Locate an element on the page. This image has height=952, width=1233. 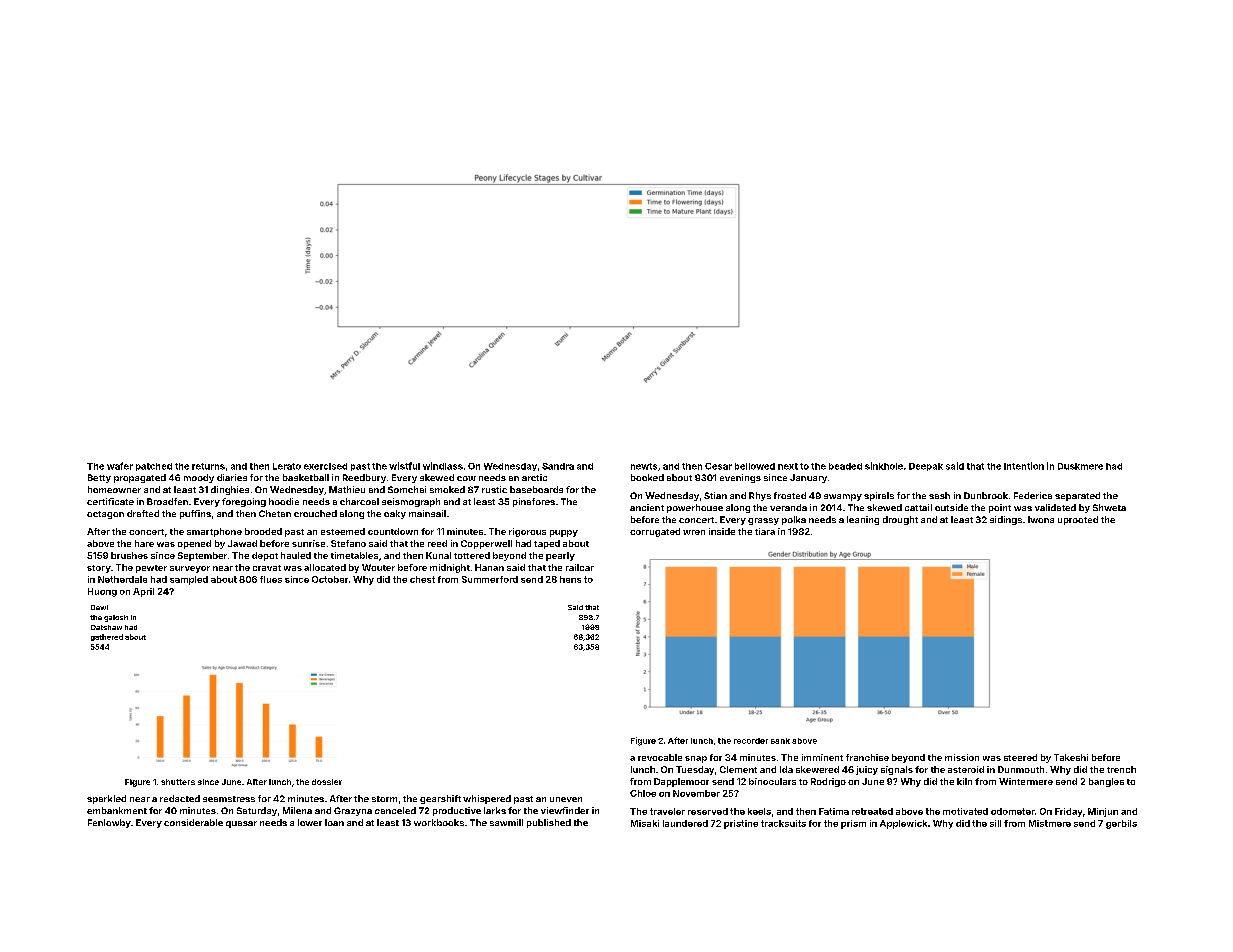
sank is located at coordinates (780, 741).
